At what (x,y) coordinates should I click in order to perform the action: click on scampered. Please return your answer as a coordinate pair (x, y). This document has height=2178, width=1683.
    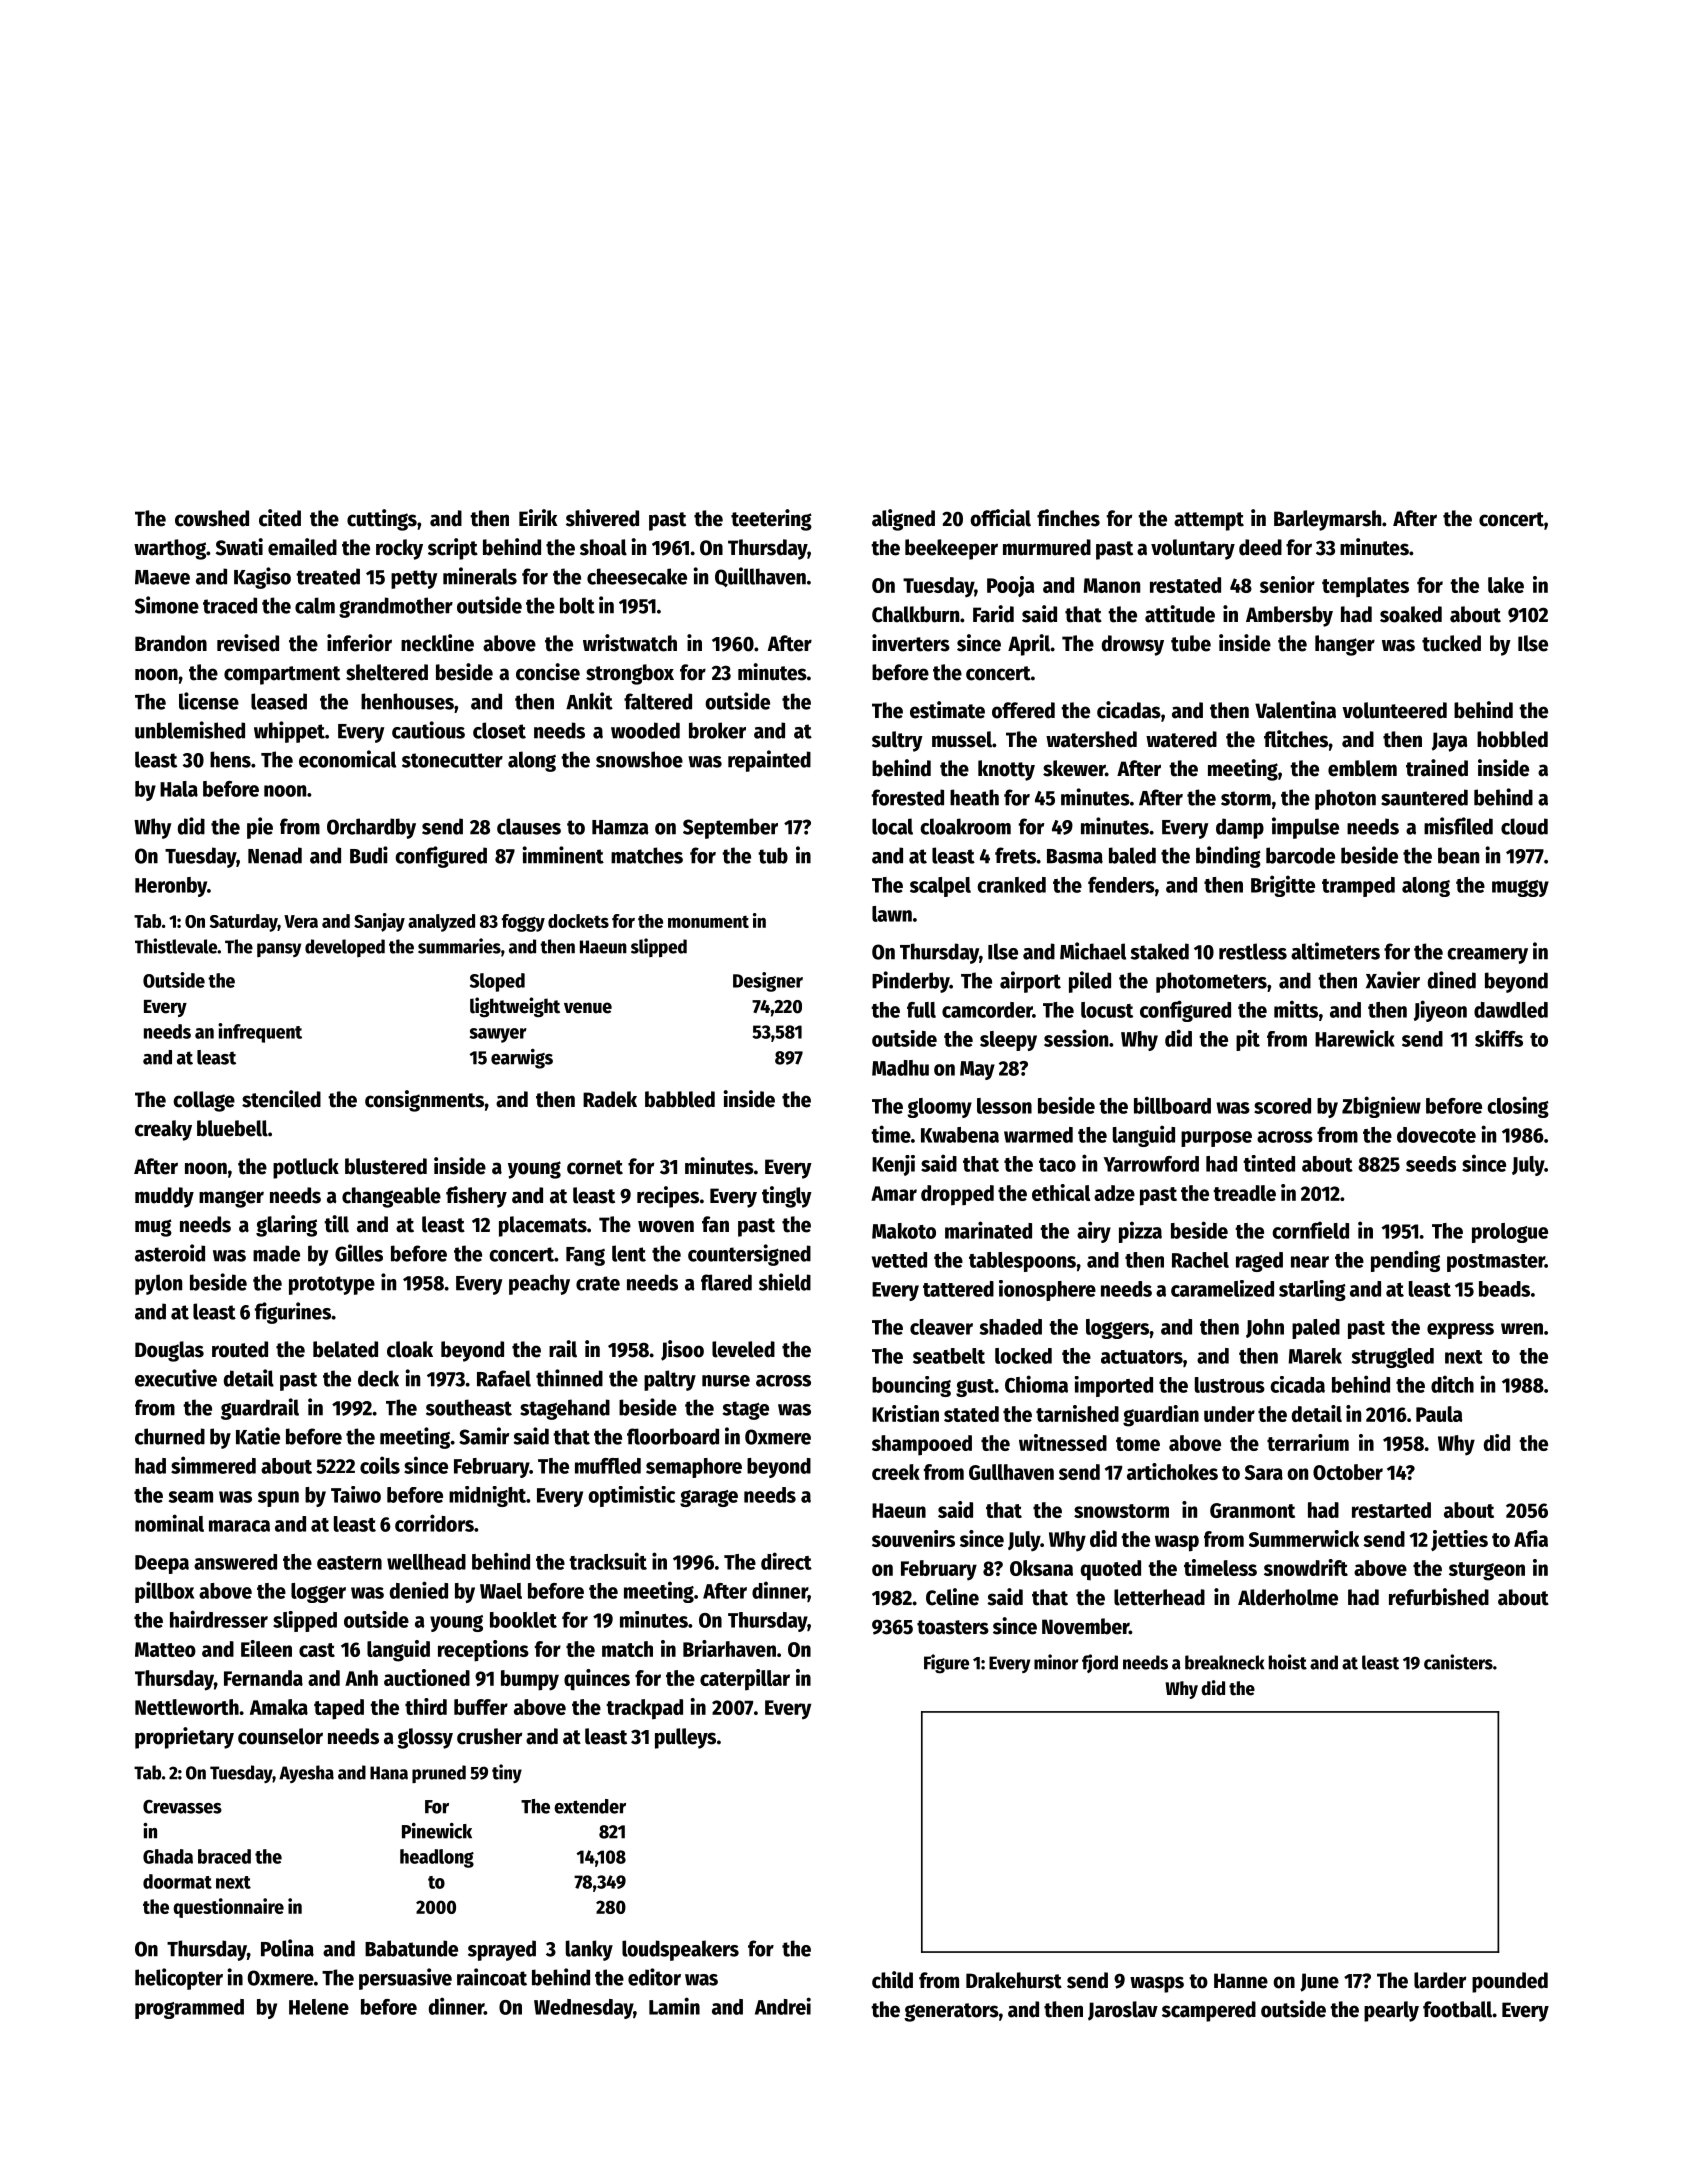
    Looking at the image, I should click on (1209, 2011).
